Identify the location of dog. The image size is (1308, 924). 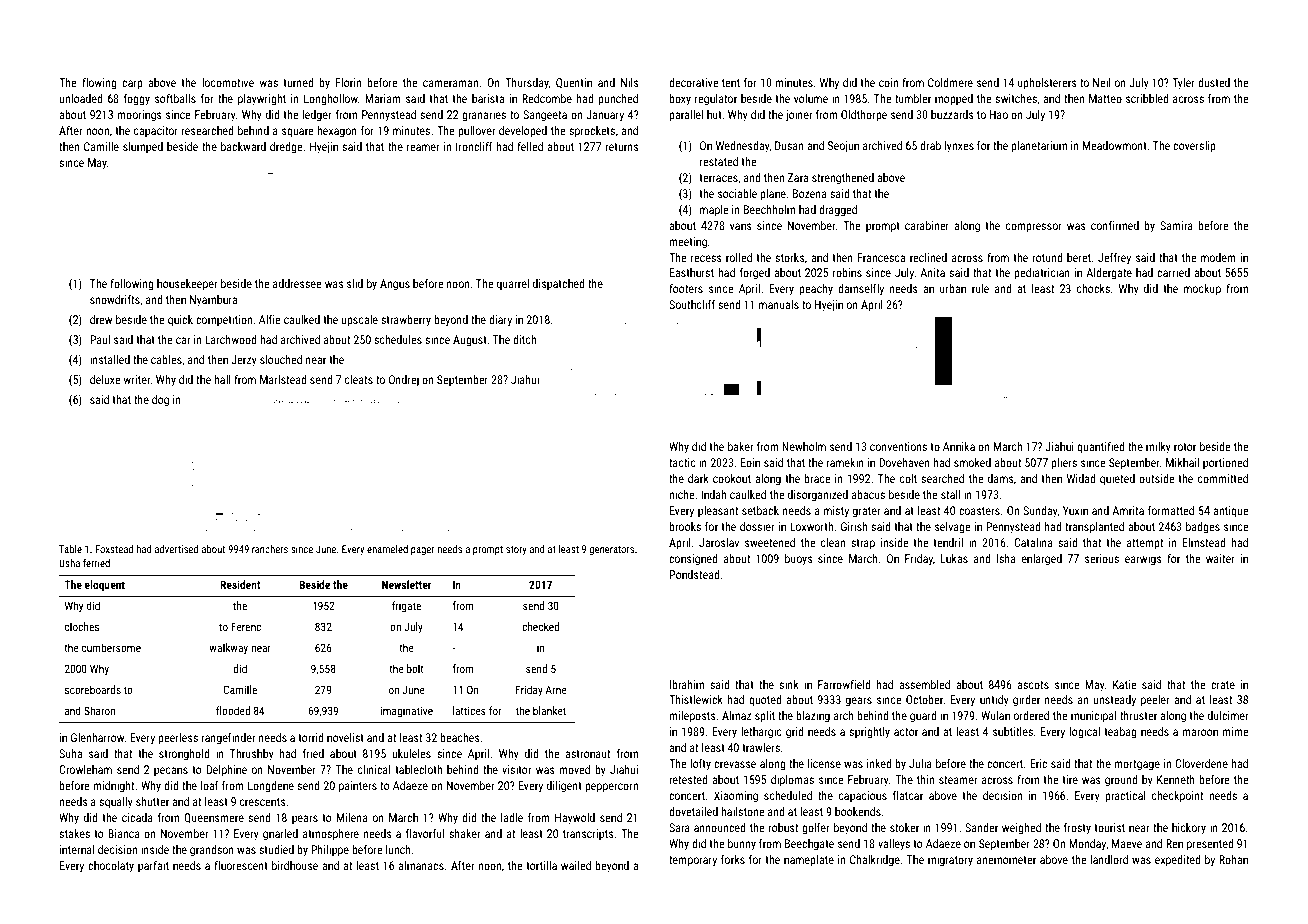
(160, 401).
